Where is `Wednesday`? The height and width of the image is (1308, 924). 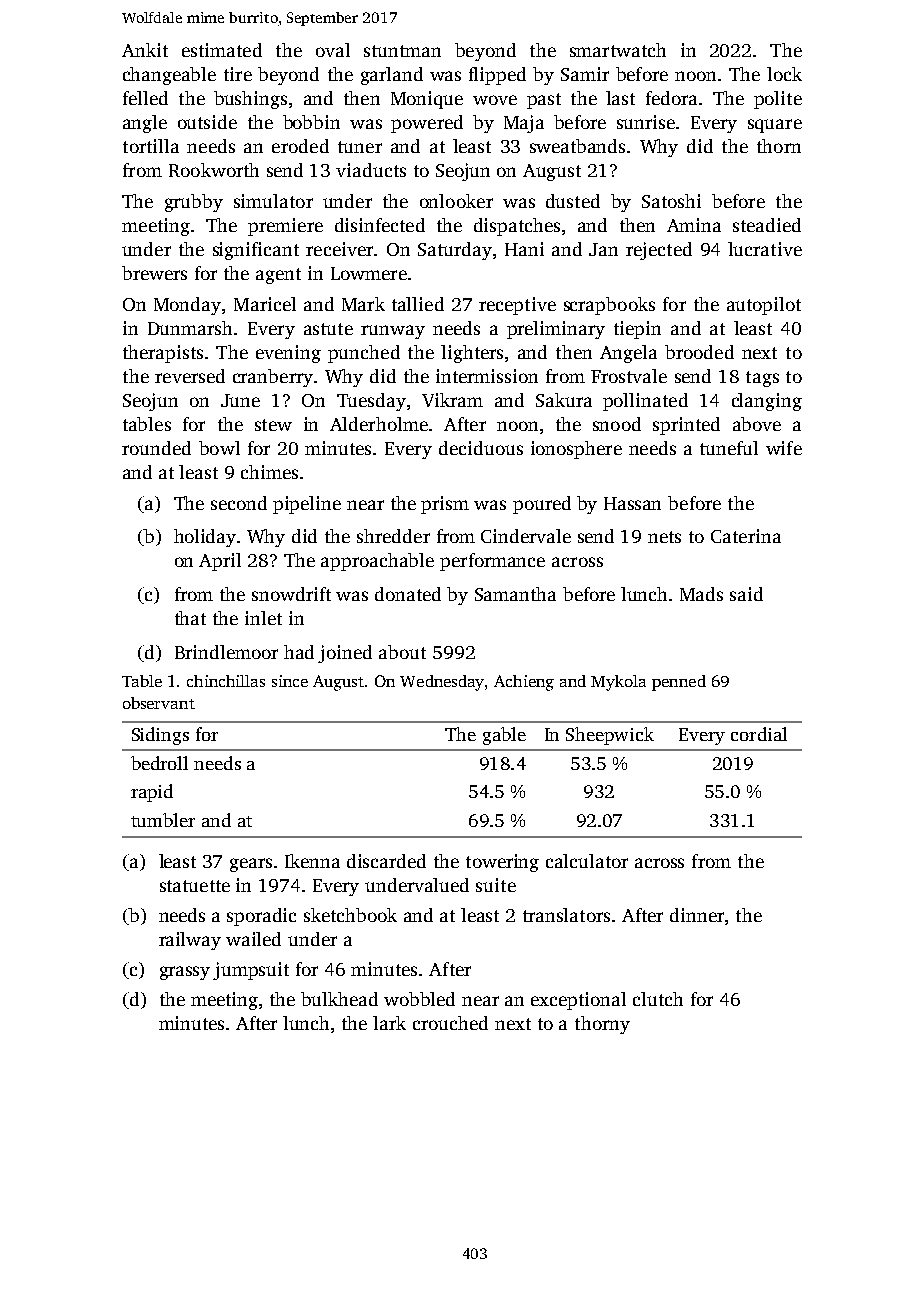
Wednesday is located at coordinates (442, 683).
